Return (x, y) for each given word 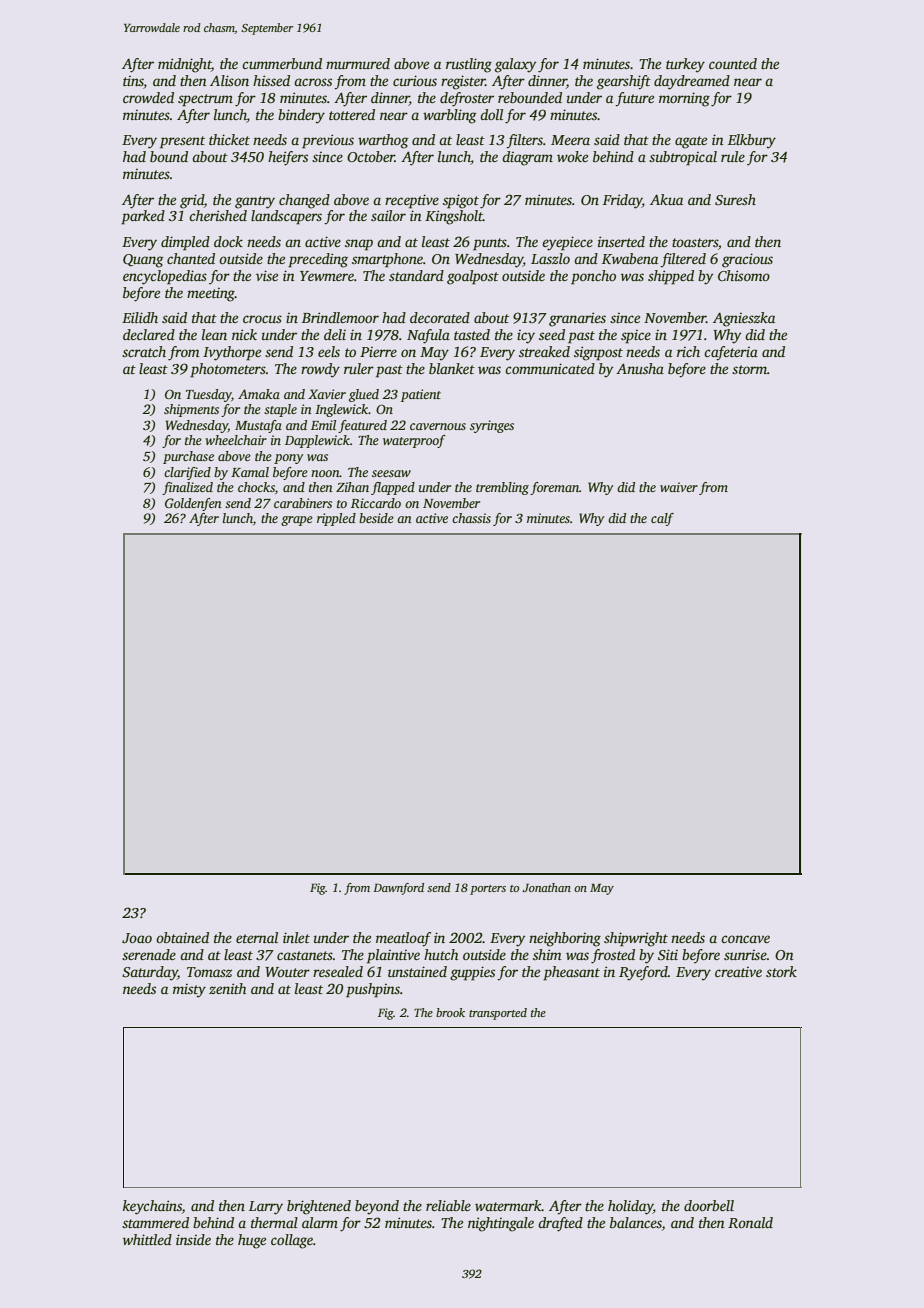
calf (662, 519)
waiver (679, 487)
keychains (152, 1207)
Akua (666, 199)
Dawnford (398, 889)
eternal (257, 937)
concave (745, 939)
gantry (255, 202)
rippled (336, 519)
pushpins (373, 990)
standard (416, 275)
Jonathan (546, 887)
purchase (188, 457)
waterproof (414, 441)
